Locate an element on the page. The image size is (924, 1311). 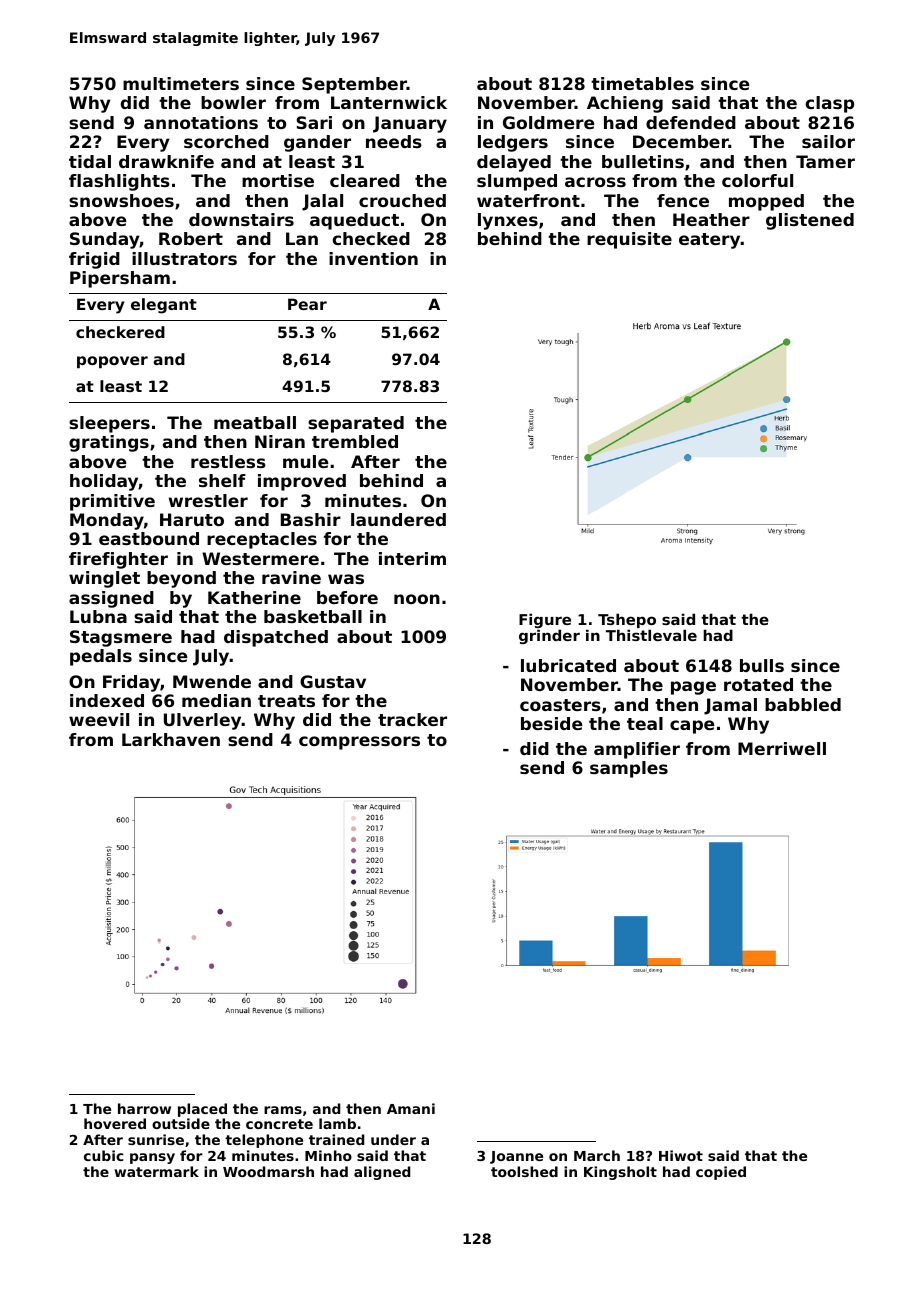
bulls is located at coordinates (762, 665).
